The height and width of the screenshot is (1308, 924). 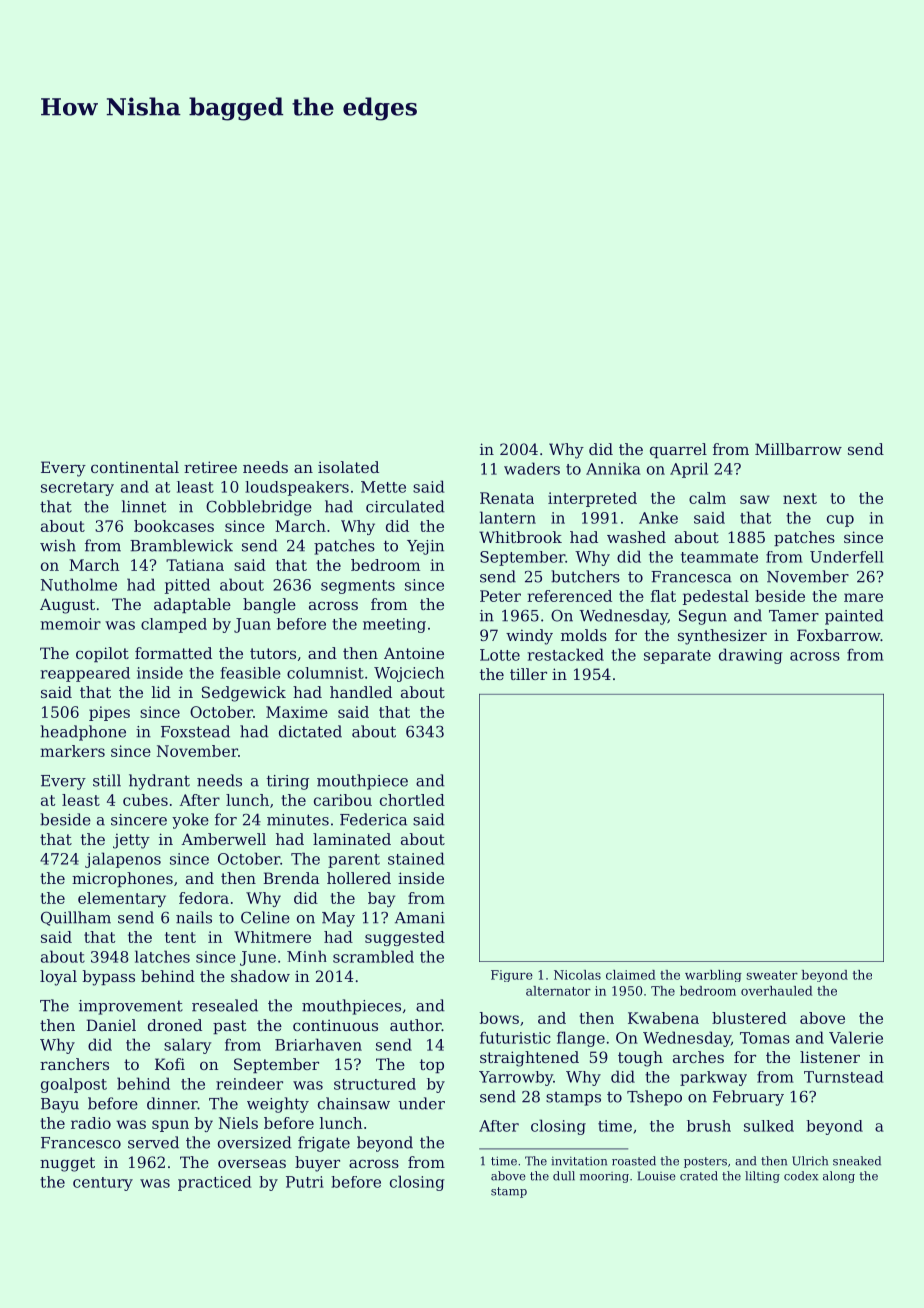 What do you see at coordinates (103, 1184) in the screenshot?
I see `century` at bounding box center [103, 1184].
